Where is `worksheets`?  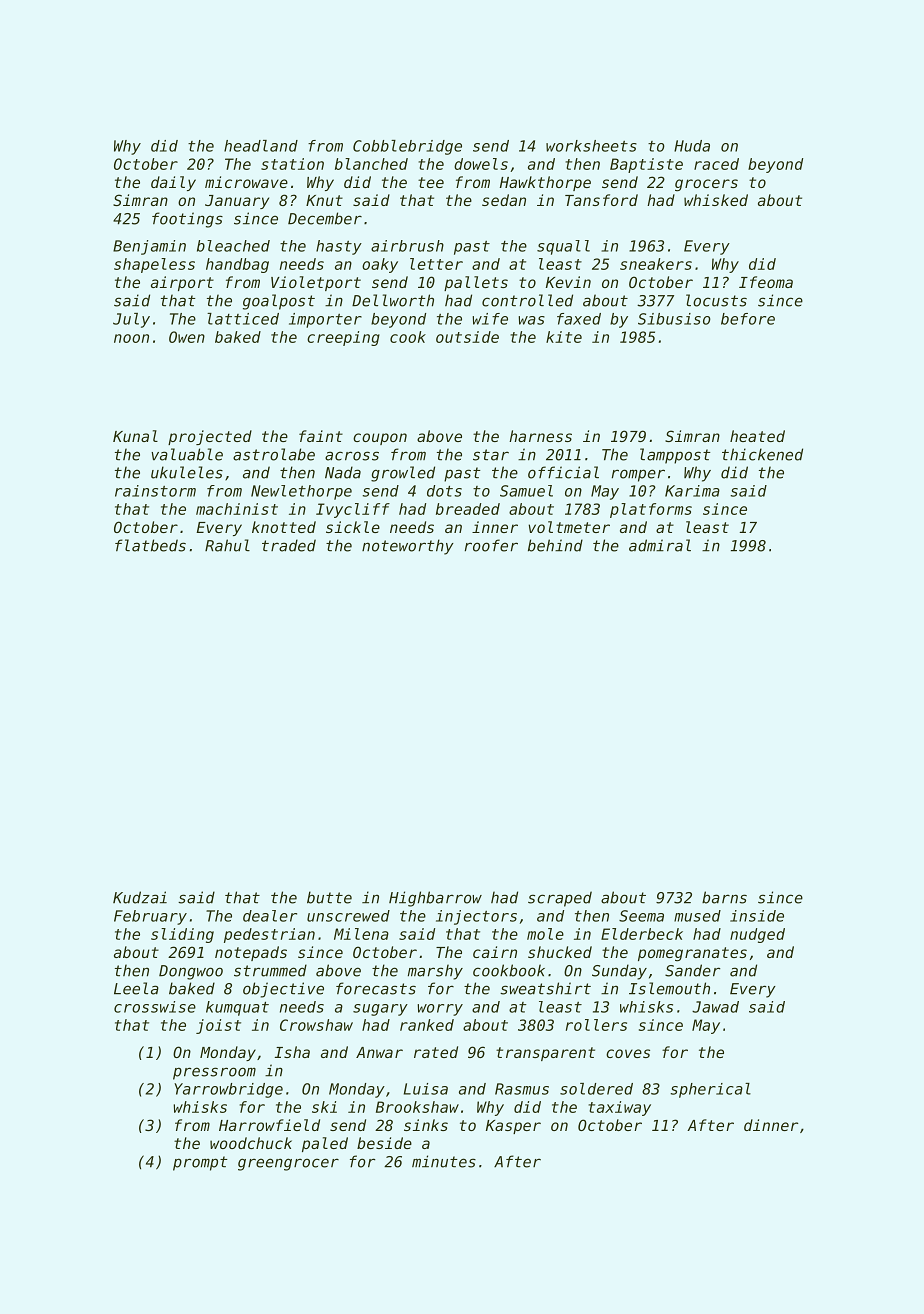 worksheets is located at coordinates (591, 146).
